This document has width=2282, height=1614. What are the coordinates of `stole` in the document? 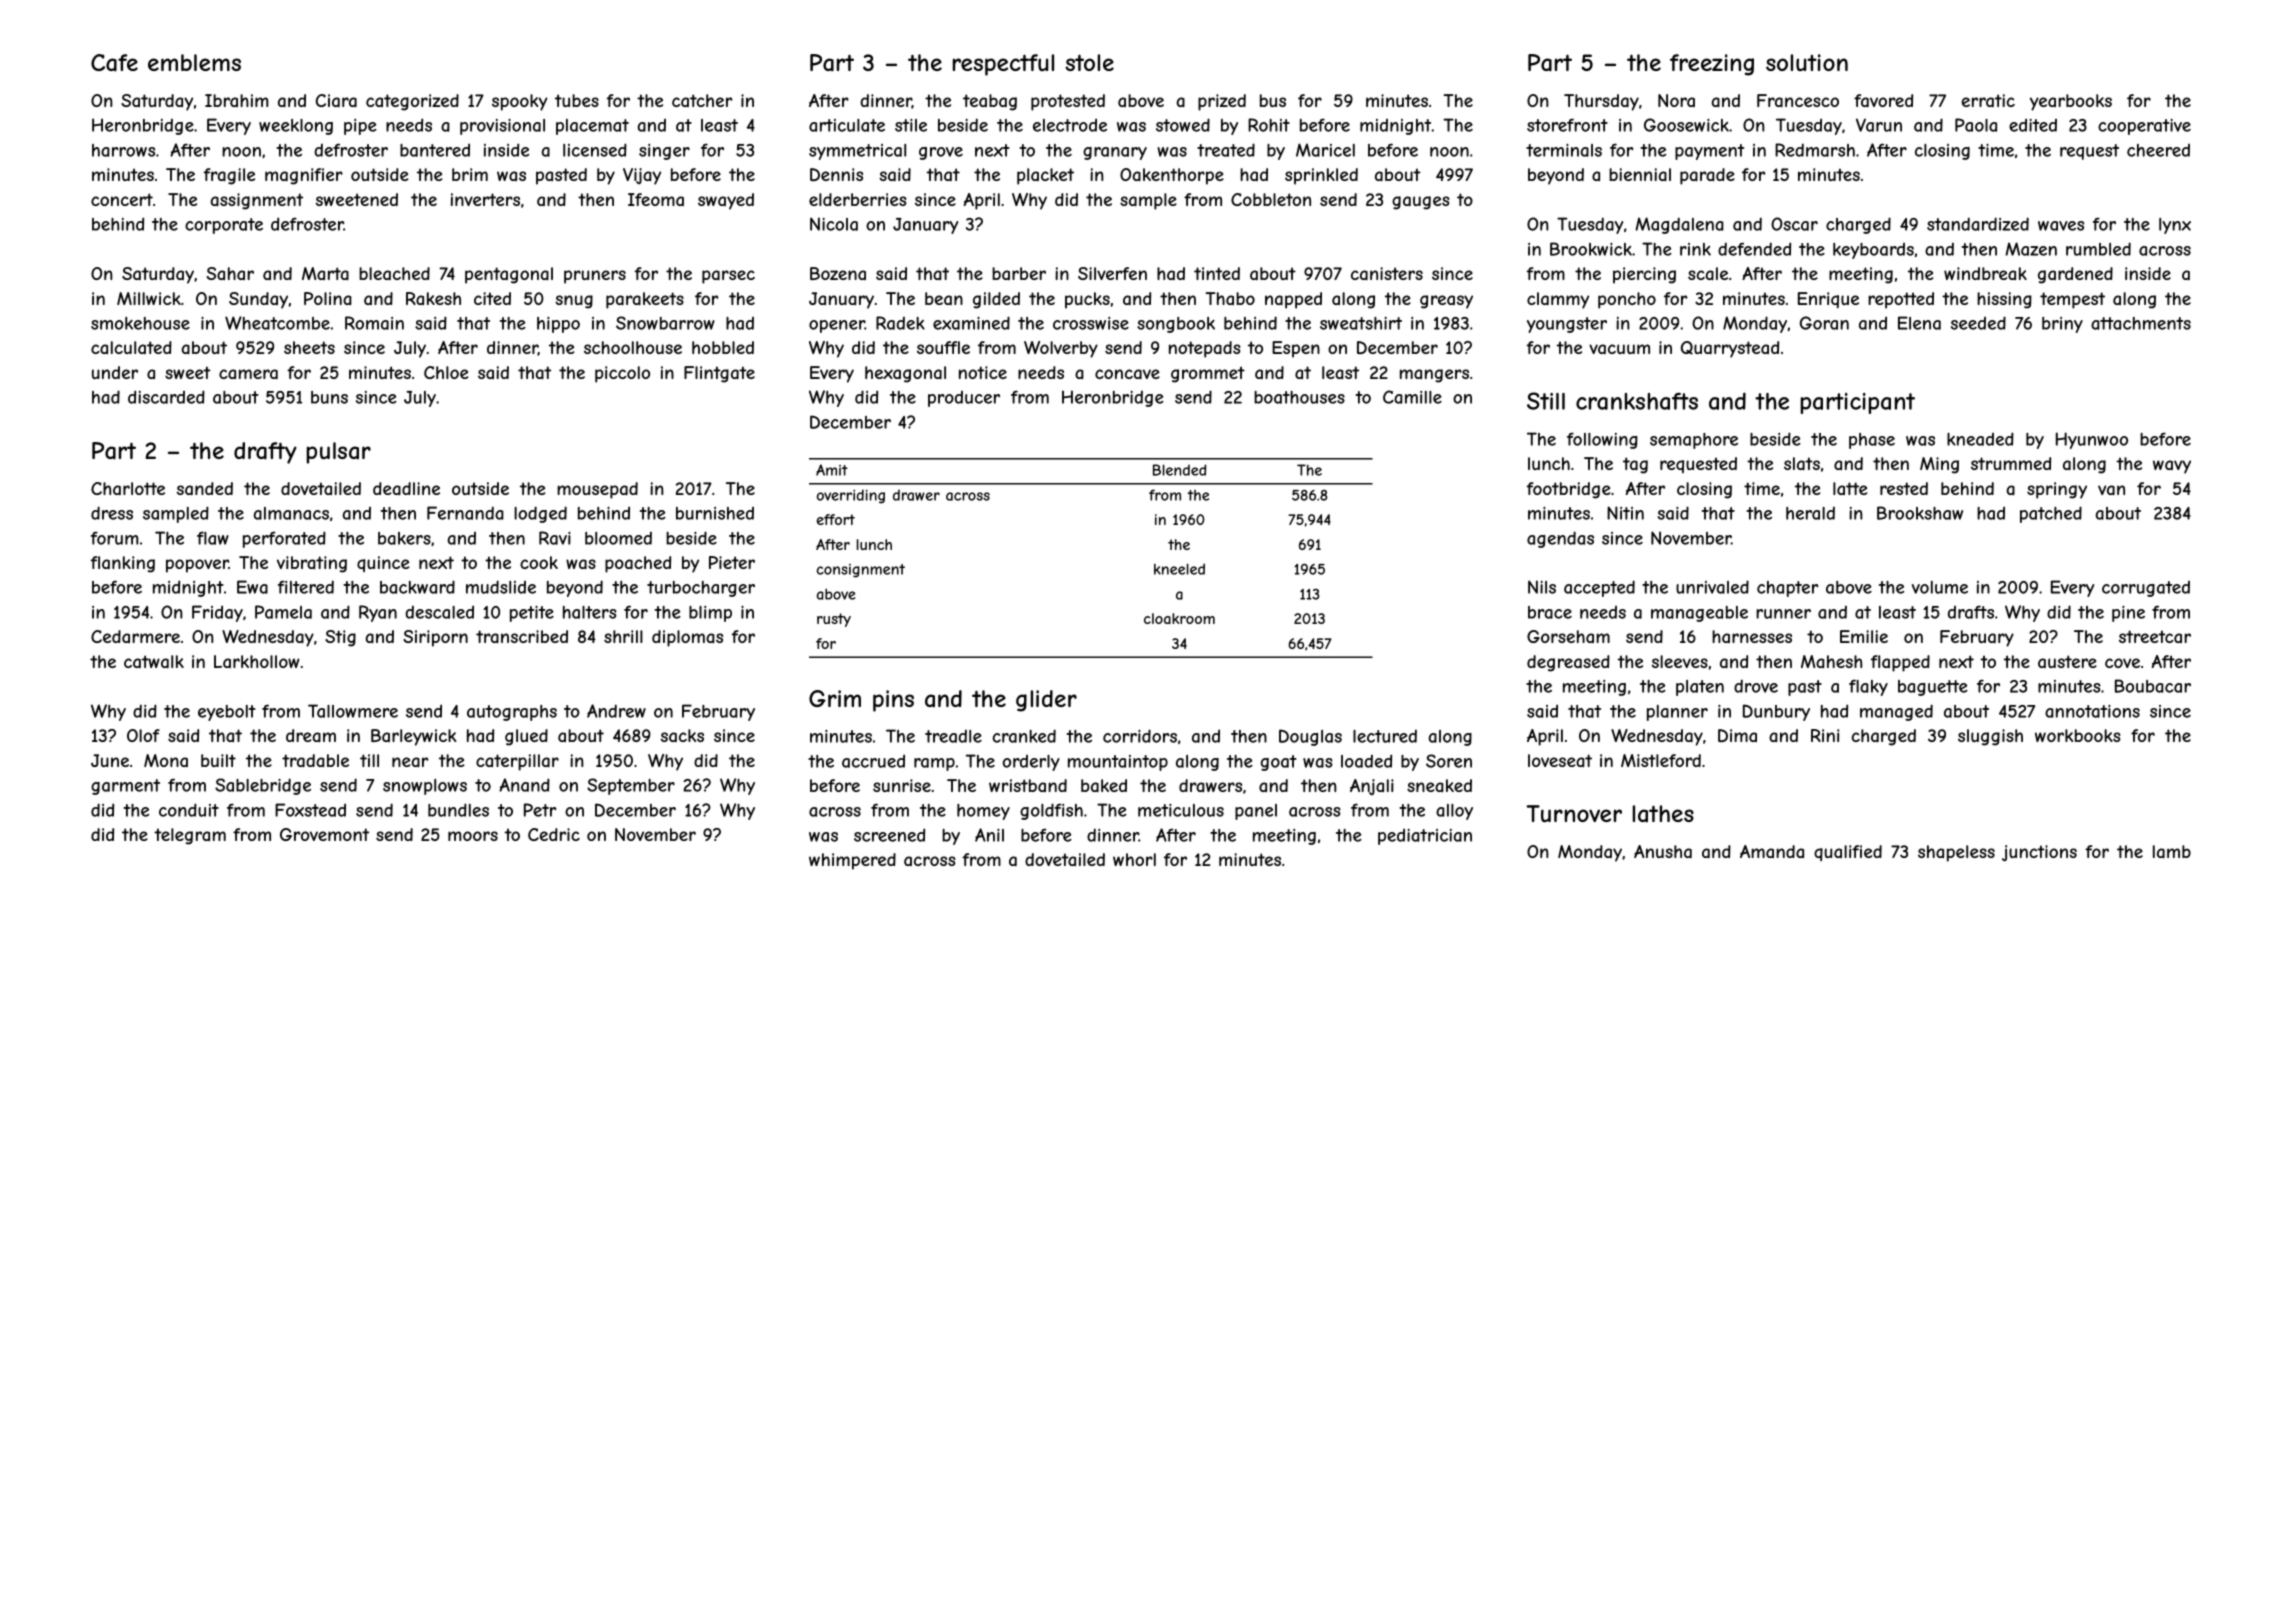 It's located at (1089, 62).
